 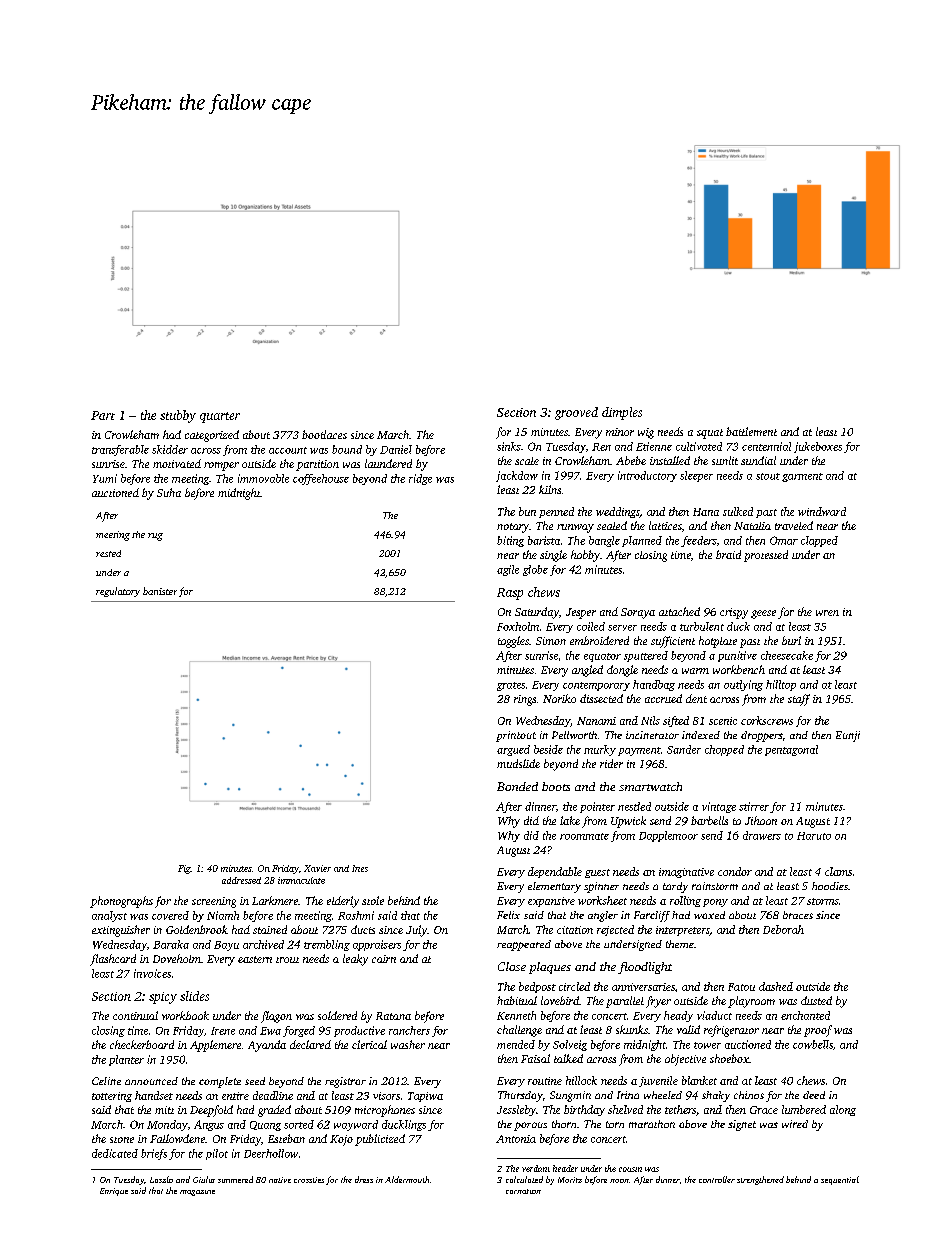 I want to click on Daniel, so click(x=396, y=449).
